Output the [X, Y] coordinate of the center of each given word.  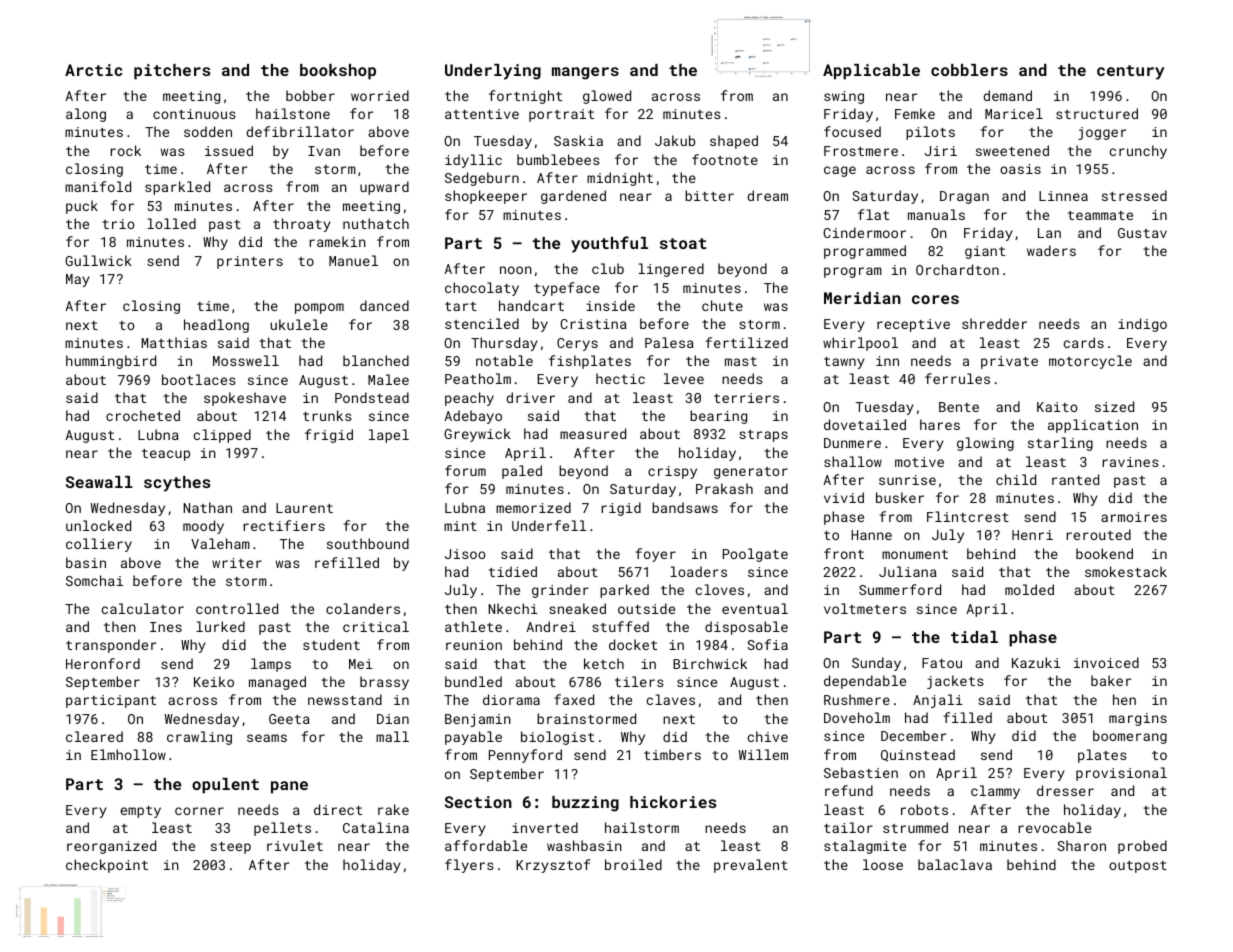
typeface [567, 289]
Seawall [99, 482]
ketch [604, 663]
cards [1084, 342]
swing [844, 97]
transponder [111, 646]
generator [751, 473]
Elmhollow [128, 754]
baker [1111, 680]
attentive [482, 114]
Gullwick [98, 260]
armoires [1134, 517]
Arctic [94, 70]
